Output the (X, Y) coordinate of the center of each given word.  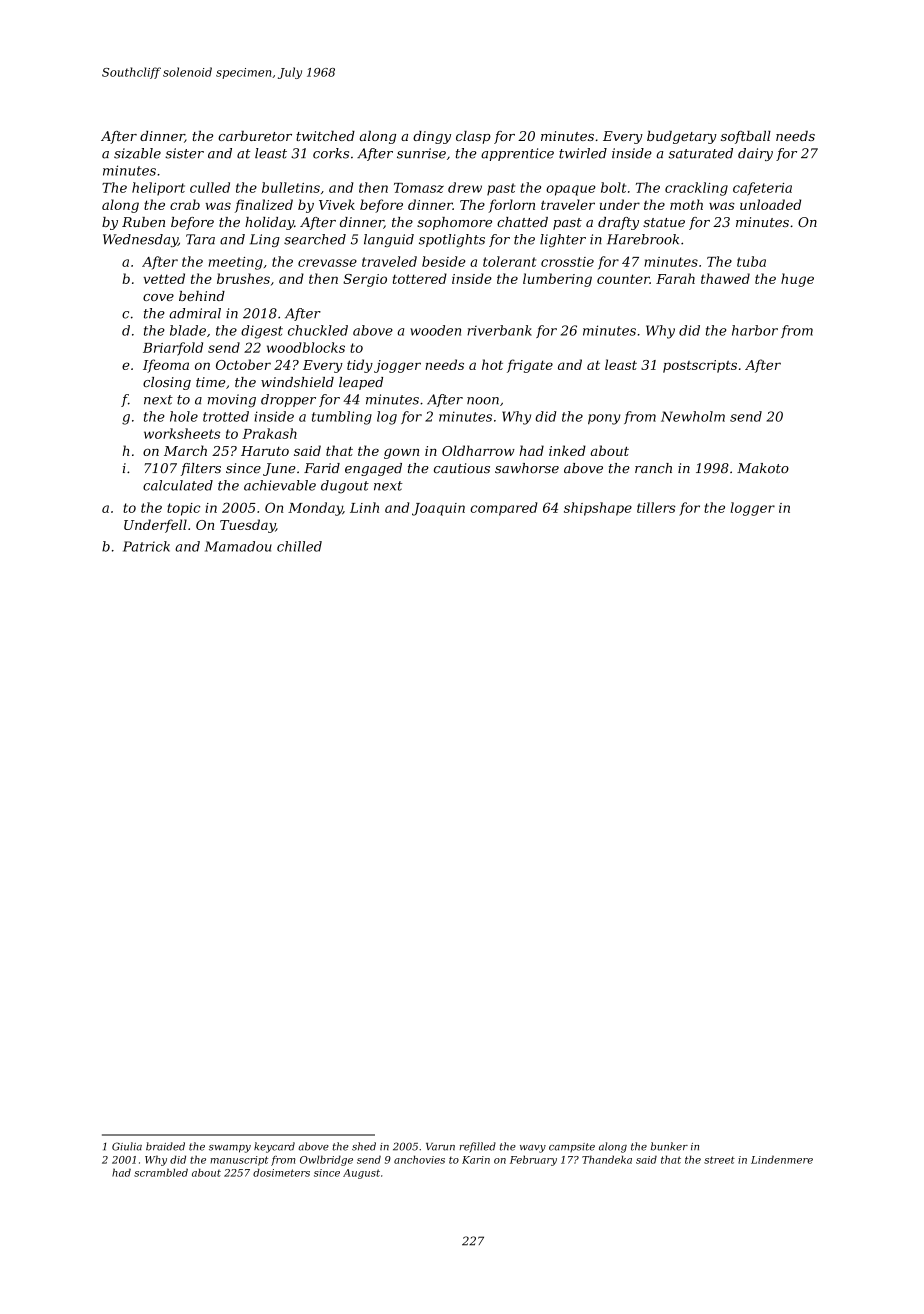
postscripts (700, 366)
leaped (361, 383)
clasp (473, 137)
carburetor (255, 136)
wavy (533, 1149)
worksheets (182, 433)
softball (746, 137)
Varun (440, 1147)
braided (165, 1146)
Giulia (127, 1146)
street (719, 1160)
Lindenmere (782, 1159)
